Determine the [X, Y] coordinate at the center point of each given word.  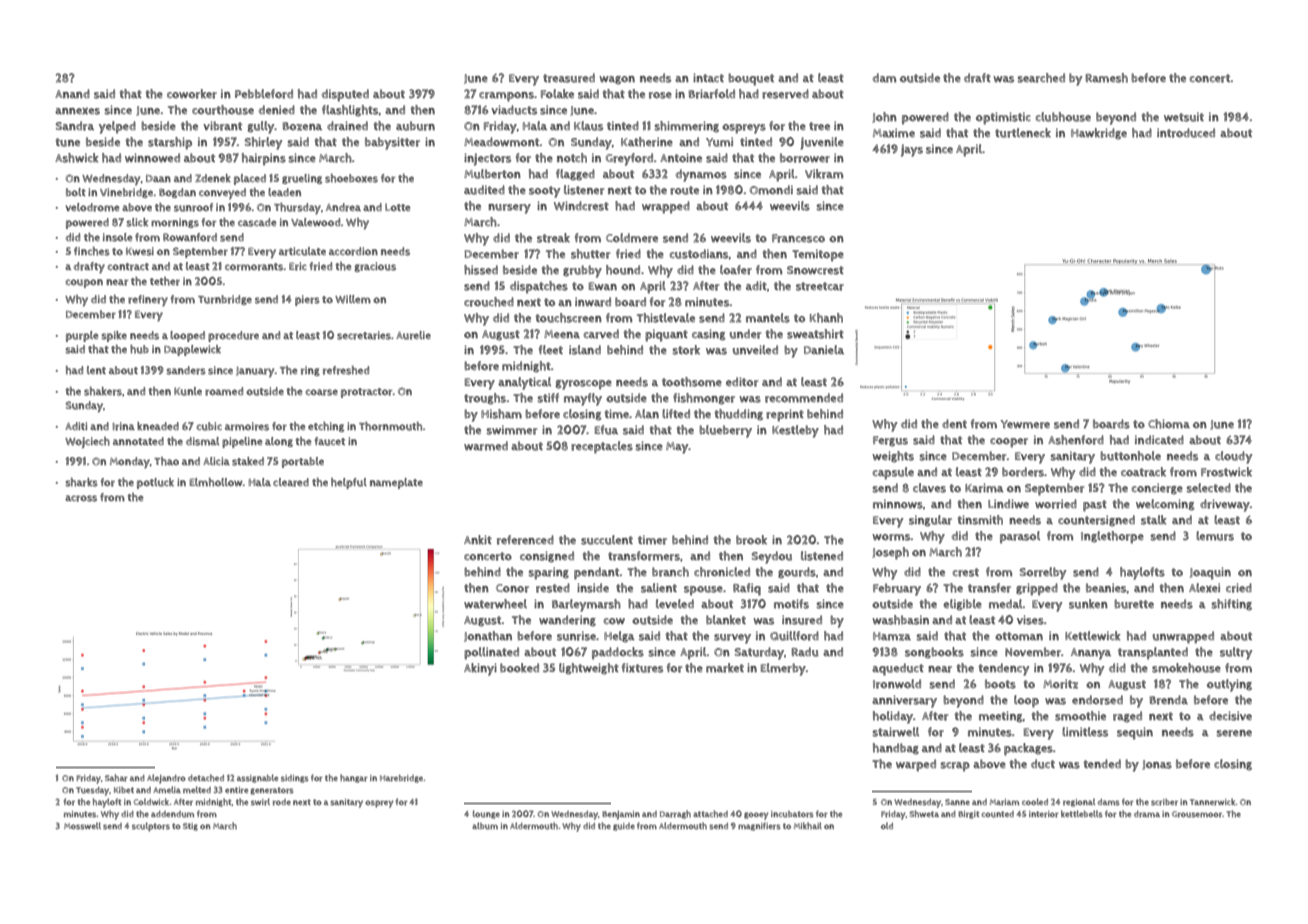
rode [282, 802]
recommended [804, 398]
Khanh [826, 318]
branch [670, 572]
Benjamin [621, 815]
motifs [791, 604]
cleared [291, 482]
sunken [1088, 604]
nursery [509, 209]
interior [1044, 814]
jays [912, 150]
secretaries [364, 335]
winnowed [152, 158]
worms [891, 537]
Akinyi [480, 669]
